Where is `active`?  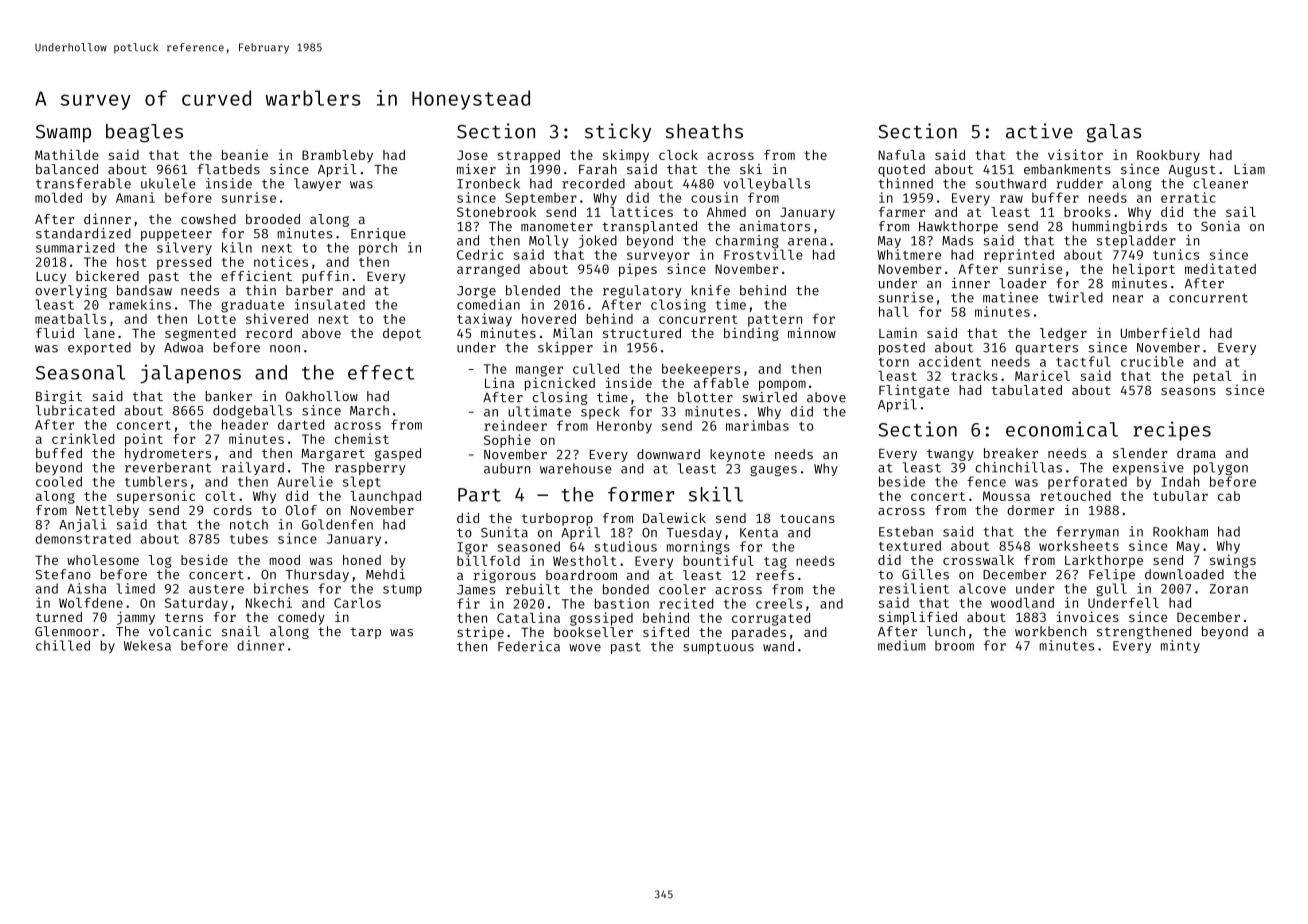 active is located at coordinates (1039, 131).
